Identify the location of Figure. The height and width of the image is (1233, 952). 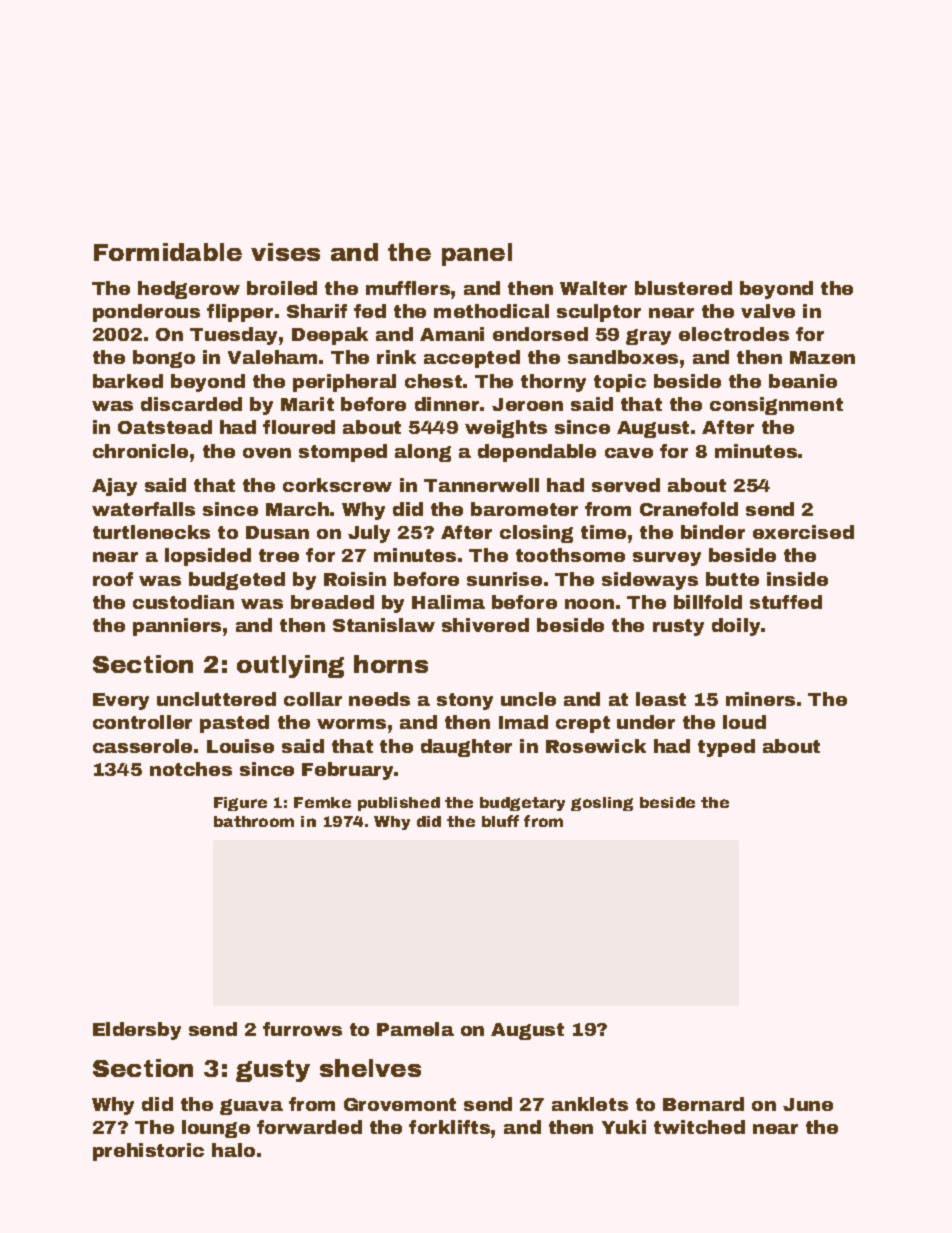
(240, 804).
